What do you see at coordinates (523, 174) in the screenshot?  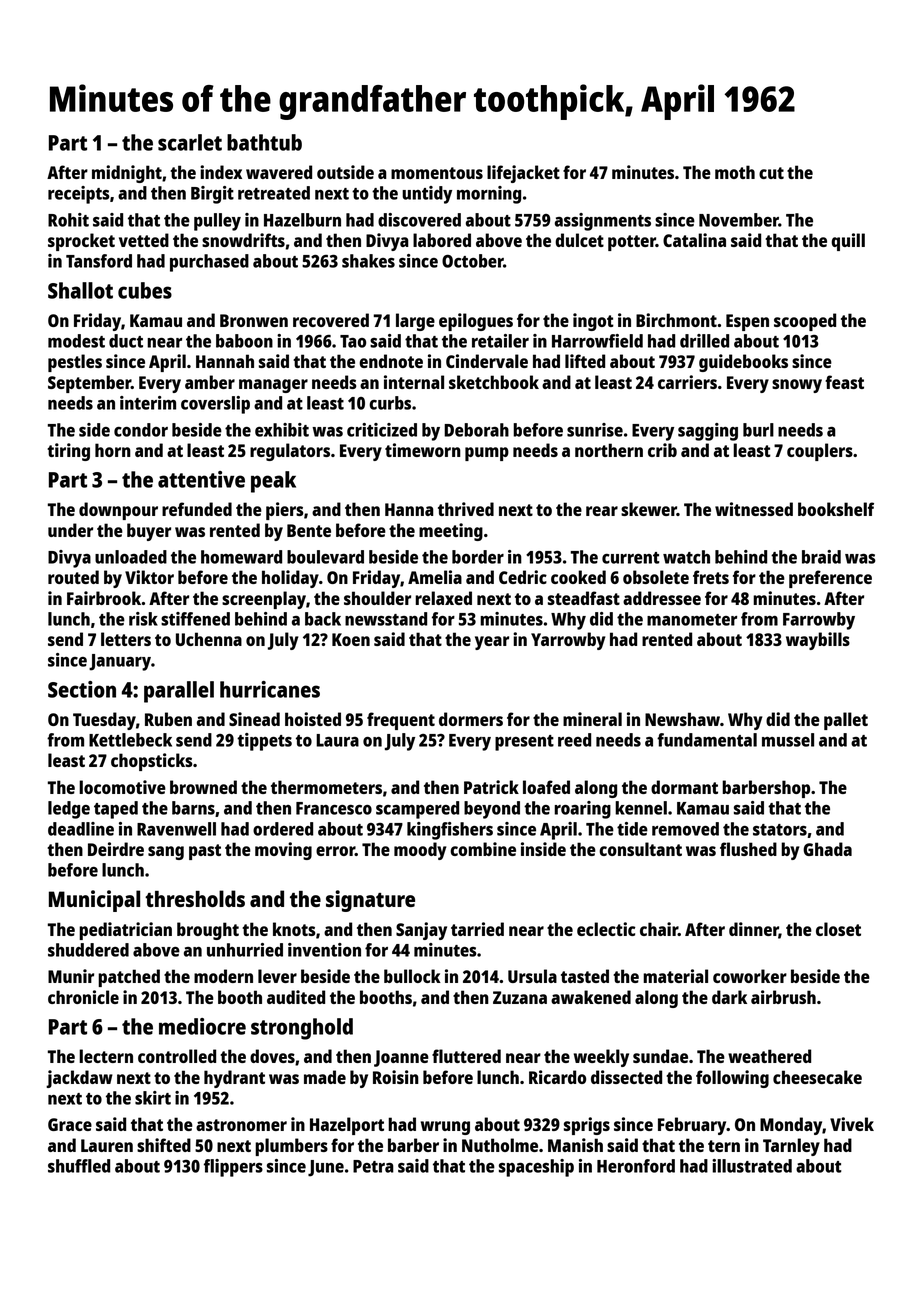 I see `lifejacket` at bounding box center [523, 174].
